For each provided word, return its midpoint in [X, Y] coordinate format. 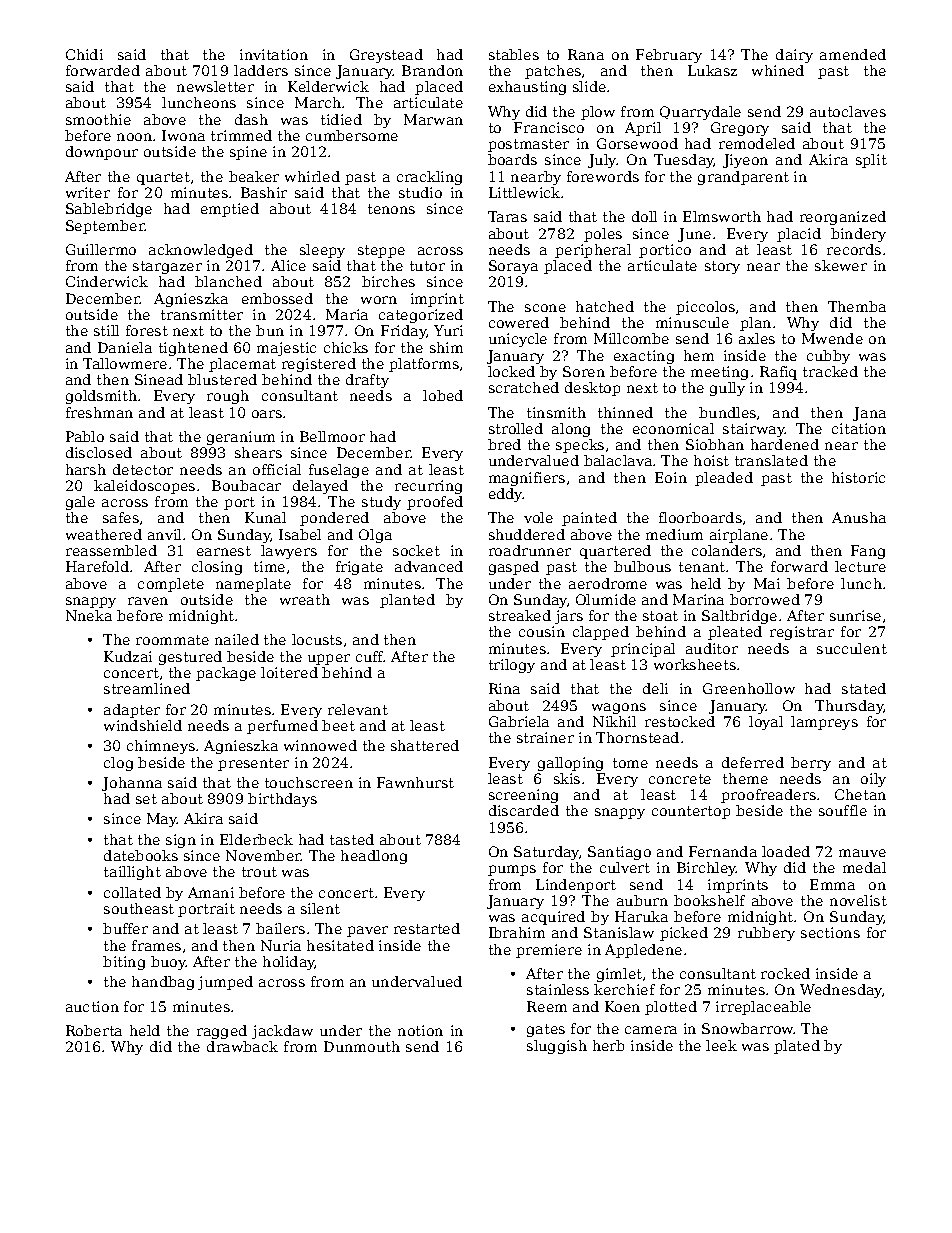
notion [420, 1030]
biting [124, 963]
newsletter [215, 86]
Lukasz [712, 70]
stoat [660, 616]
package [226, 674]
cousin [542, 631]
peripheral [593, 251]
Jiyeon [745, 161]
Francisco [549, 127]
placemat [242, 365]
